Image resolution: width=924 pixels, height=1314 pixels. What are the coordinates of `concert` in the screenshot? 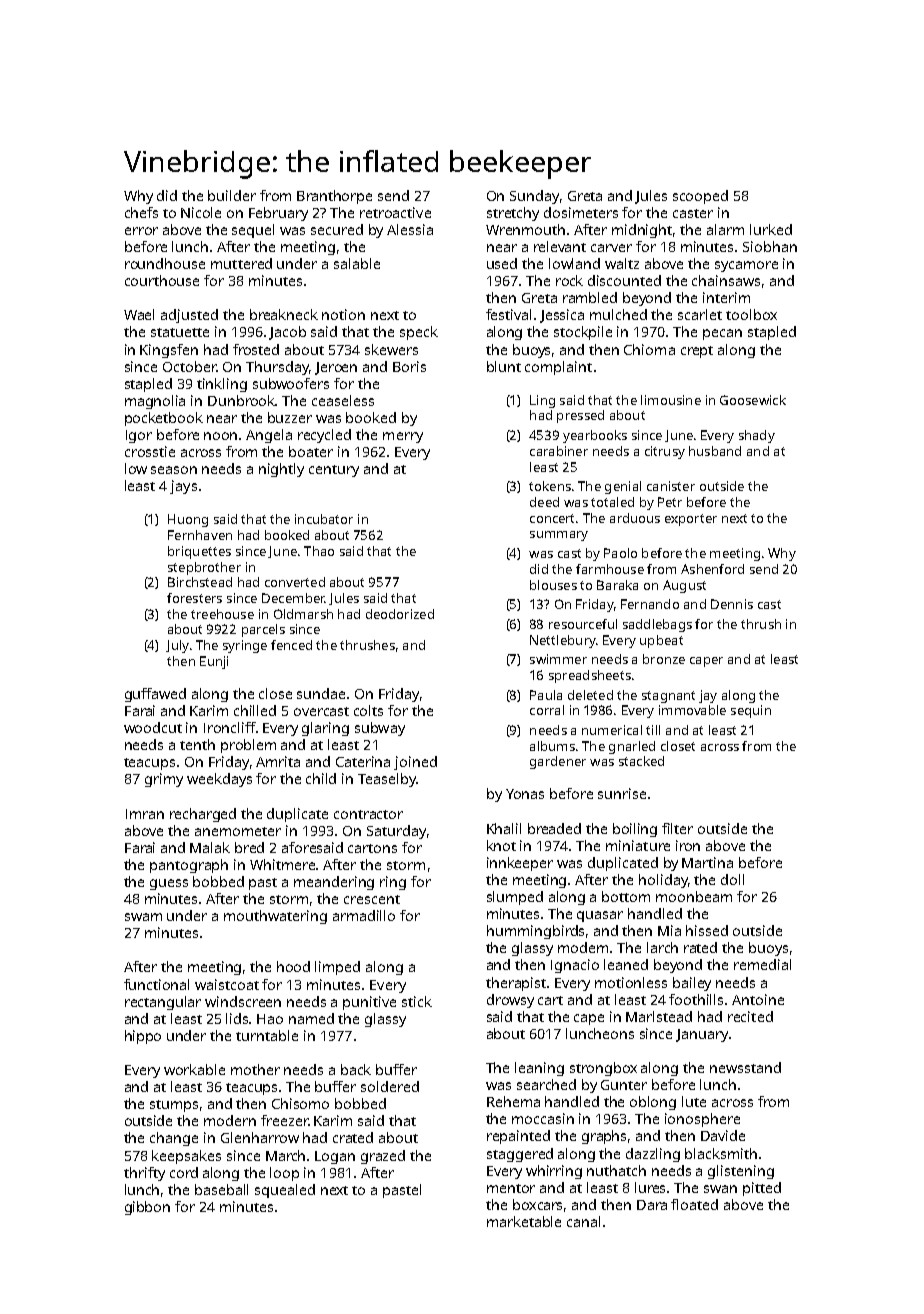 It's located at (552, 518).
